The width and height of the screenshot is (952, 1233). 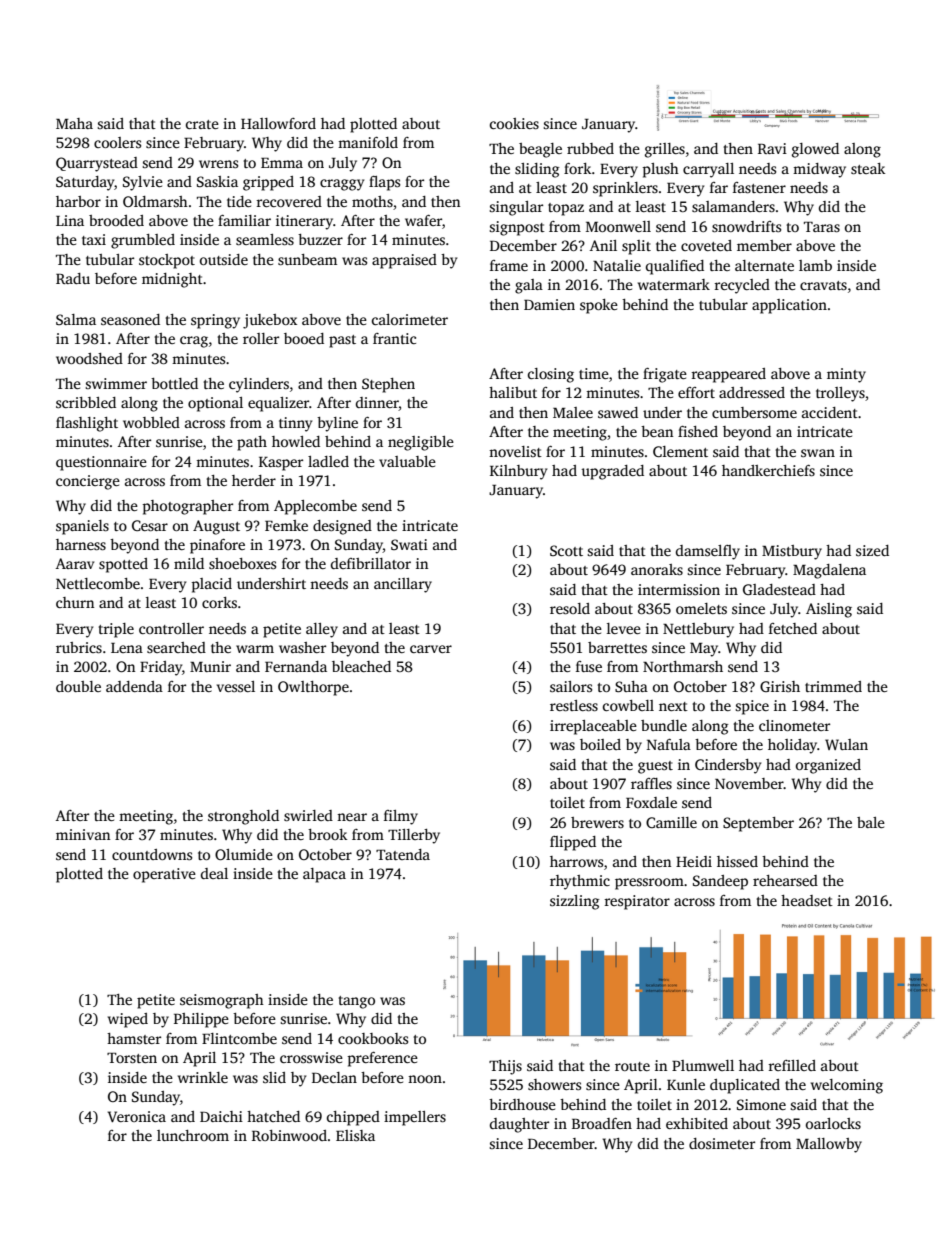 What do you see at coordinates (328, 461) in the screenshot?
I see `ladled` at bounding box center [328, 461].
